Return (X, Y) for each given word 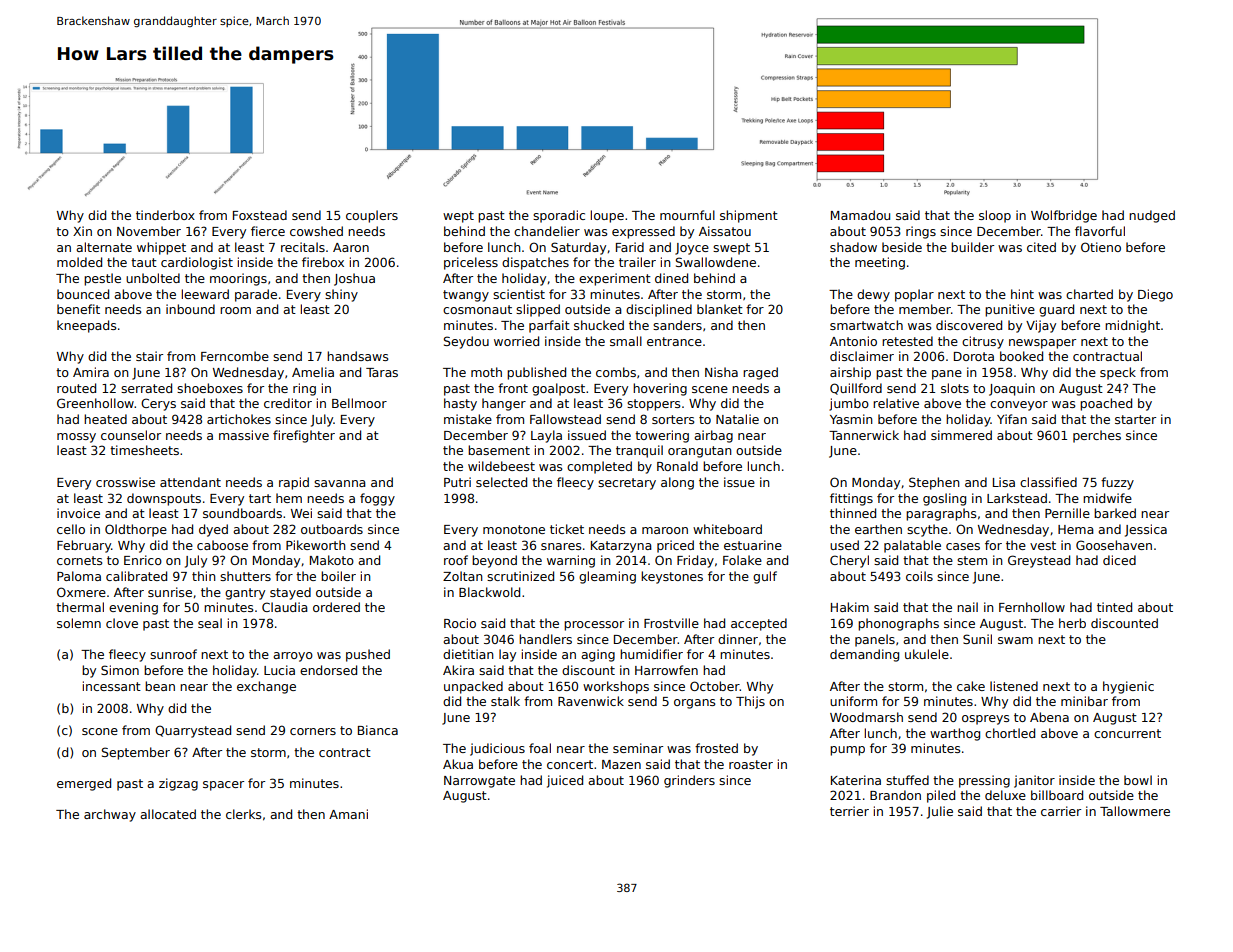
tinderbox (165, 215)
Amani (348, 814)
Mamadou (860, 215)
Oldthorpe (136, 530)
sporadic (559, 216)
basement (499, 450)
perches (1097, 436)
